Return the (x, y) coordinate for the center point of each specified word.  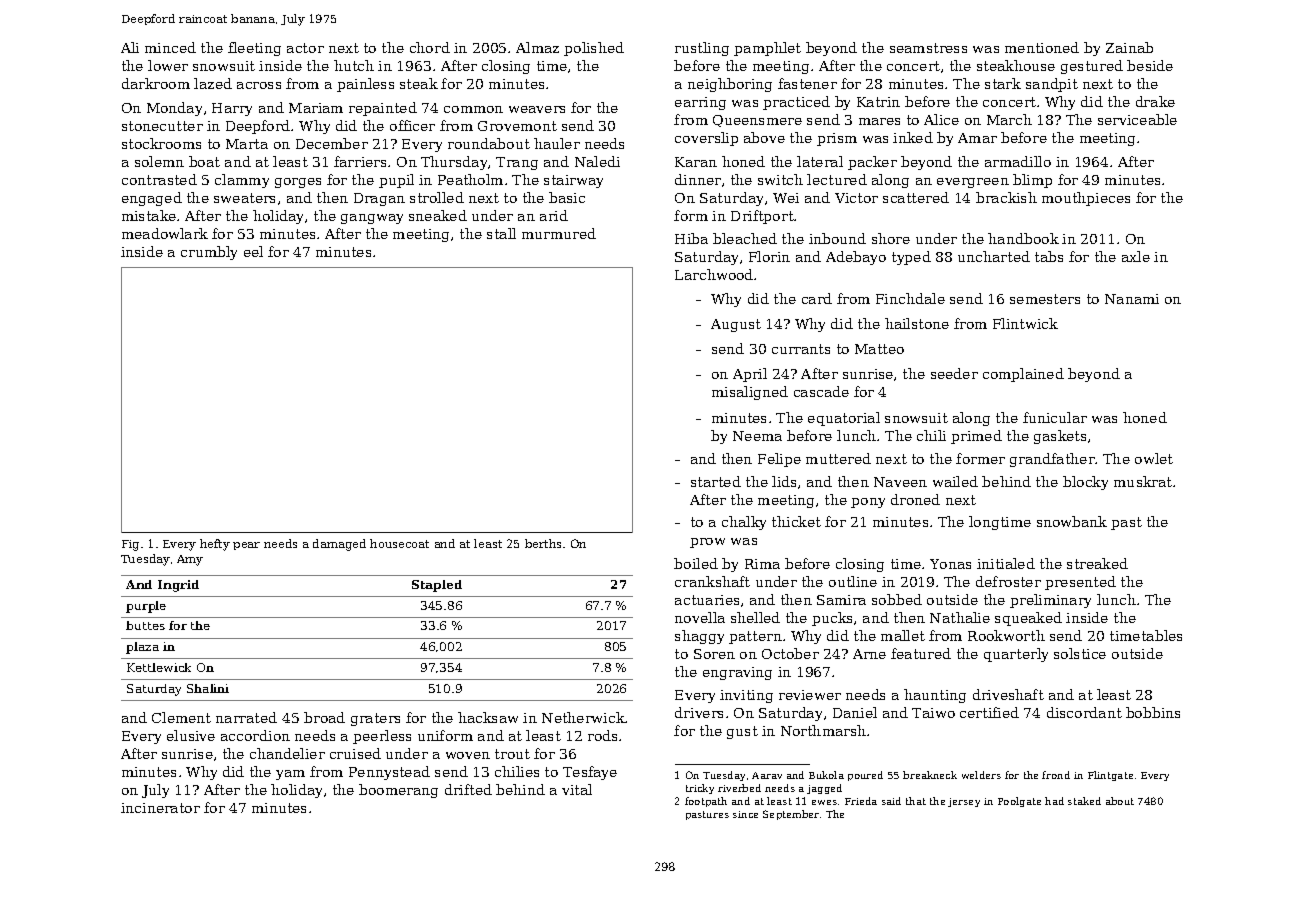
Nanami (1132, 299)
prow (707, 543)
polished (594, 49)
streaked (1097, 563)
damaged (339, 545)
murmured (559, 233)
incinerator (160, 808)
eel (253, 251)
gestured (1092, 67)
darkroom (156, 83)
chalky (744, 523)
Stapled (437, 586)
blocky (1085, 483)
